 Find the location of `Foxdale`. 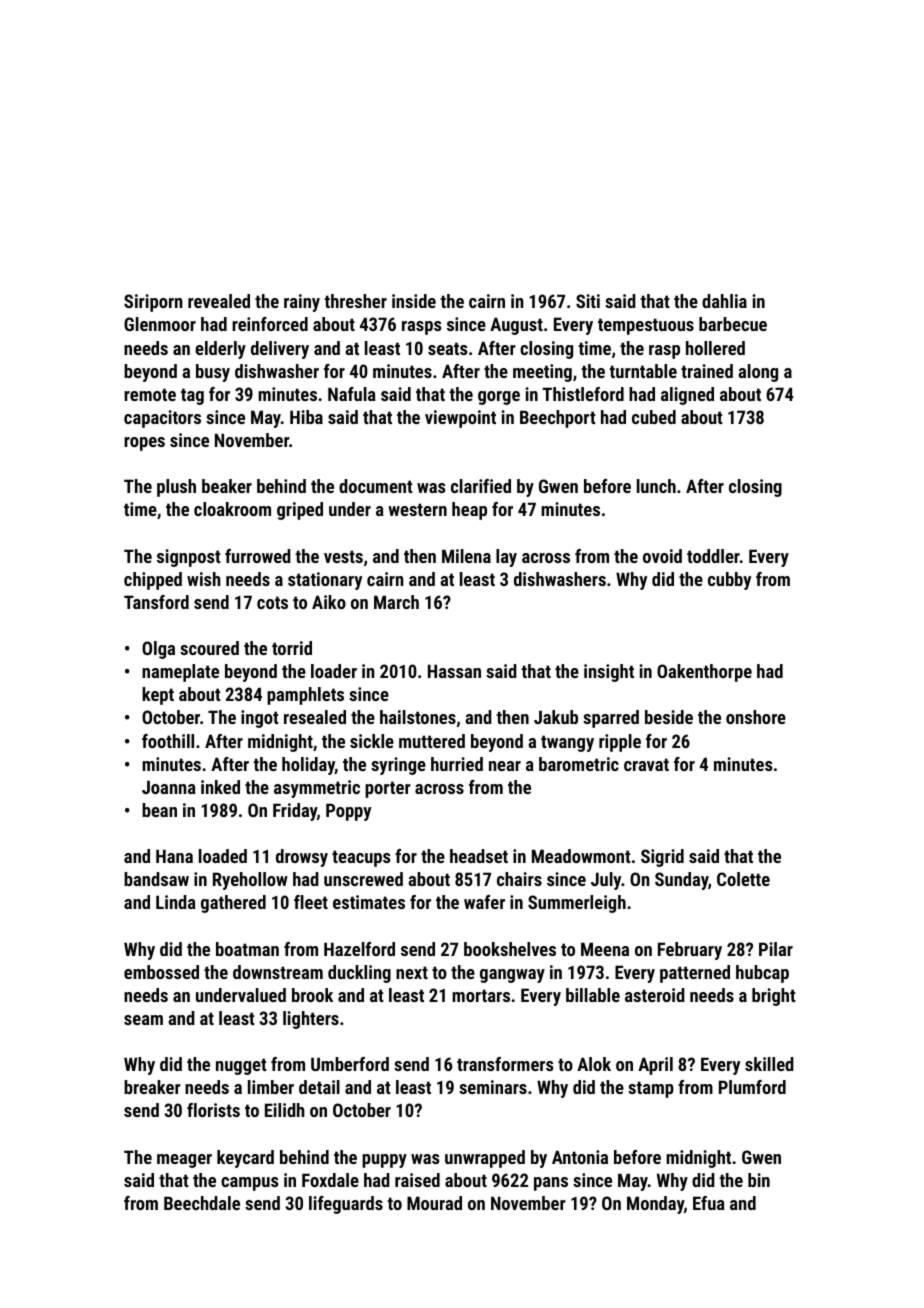

Foxdale is located at coordinates (330, 1180).
